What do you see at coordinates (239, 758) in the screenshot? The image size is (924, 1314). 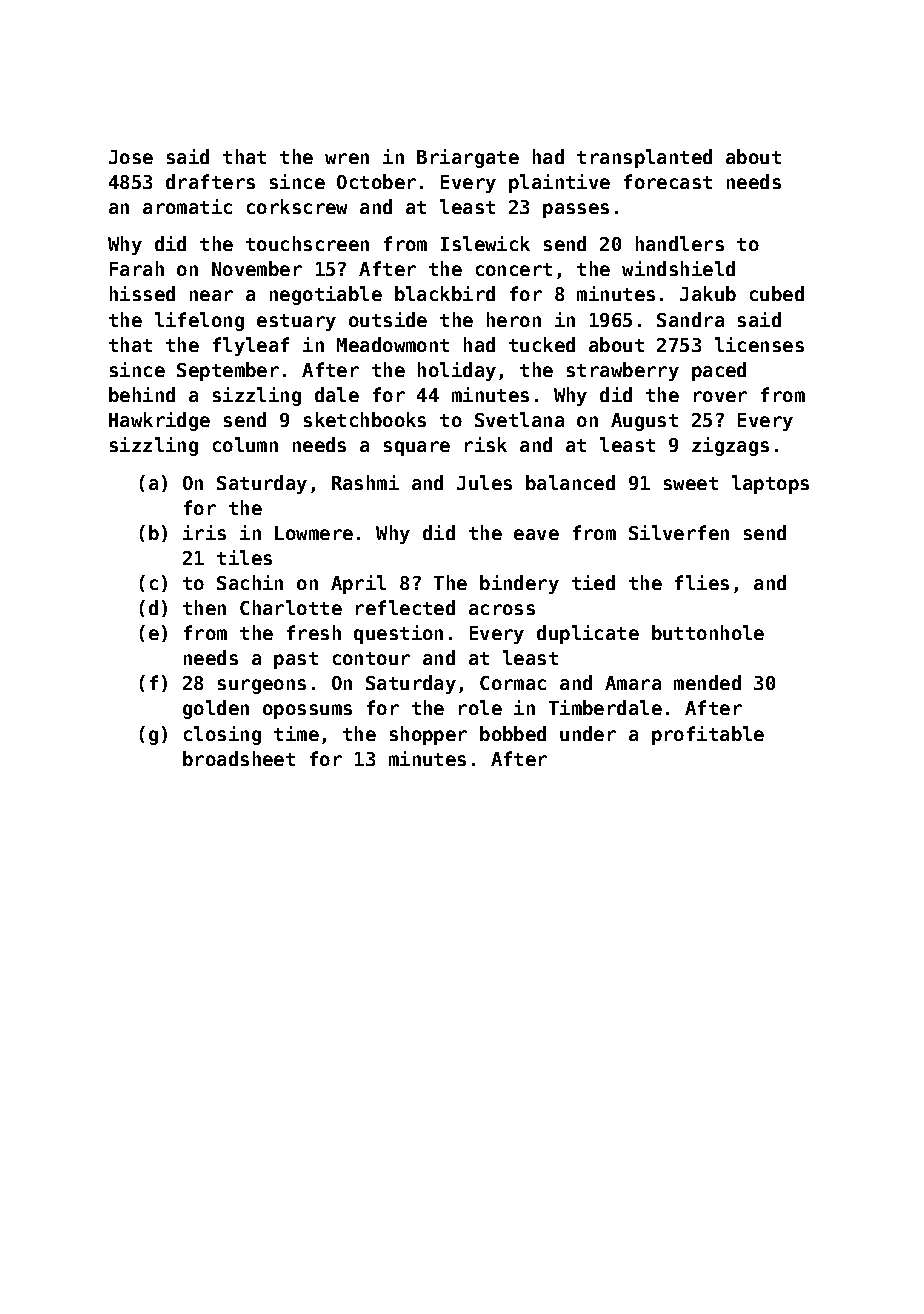 I see `broadsheet` at bounding box center [239, 758].
